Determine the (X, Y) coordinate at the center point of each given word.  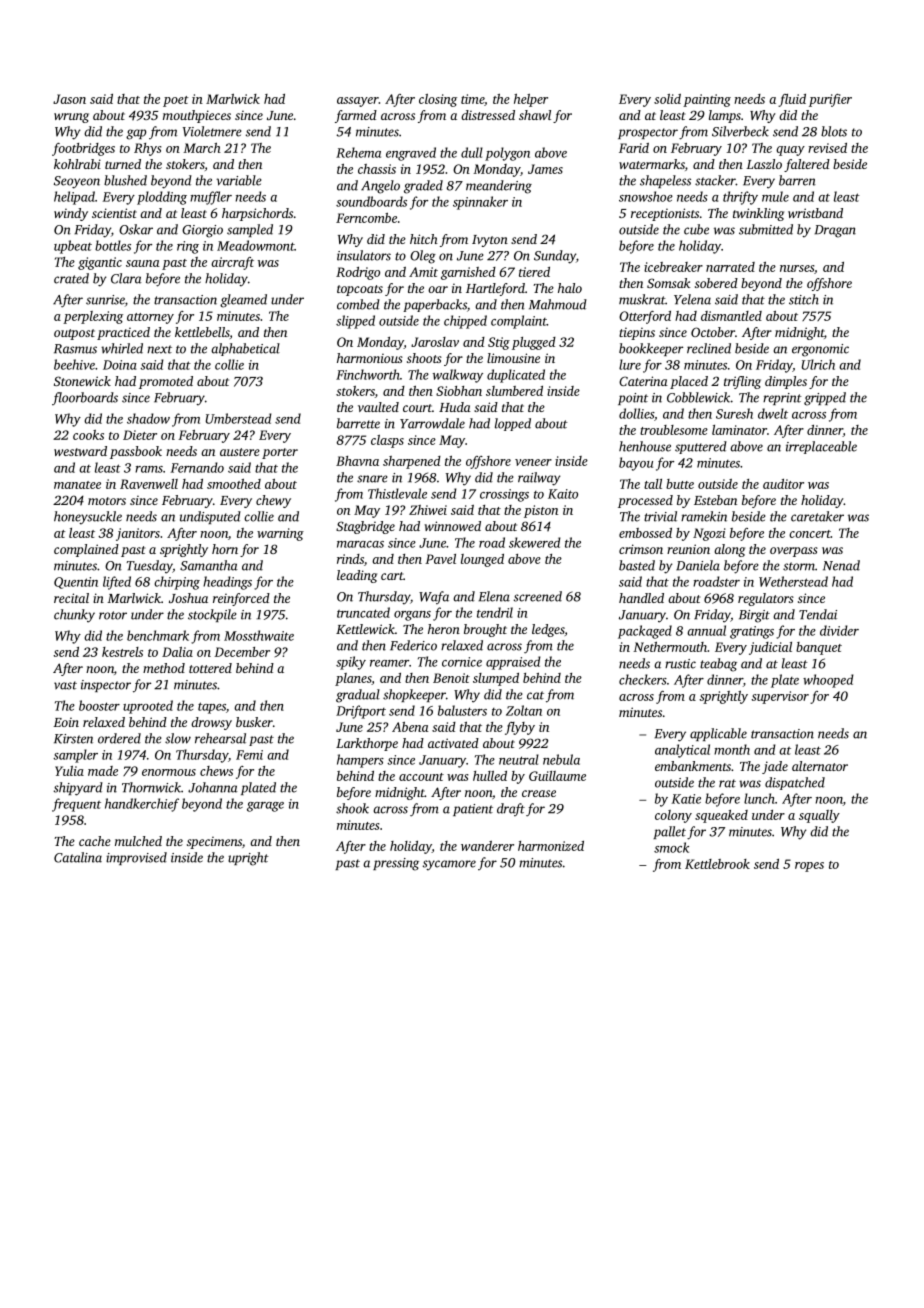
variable (238, 180)
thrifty (740, 198)
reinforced (241, 599)
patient (473, 810)
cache (95, 841)
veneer (533, 462)
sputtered (701, 447)
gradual (358, 696)
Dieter (140, 435)
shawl (535, 115)
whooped (828, 681)
